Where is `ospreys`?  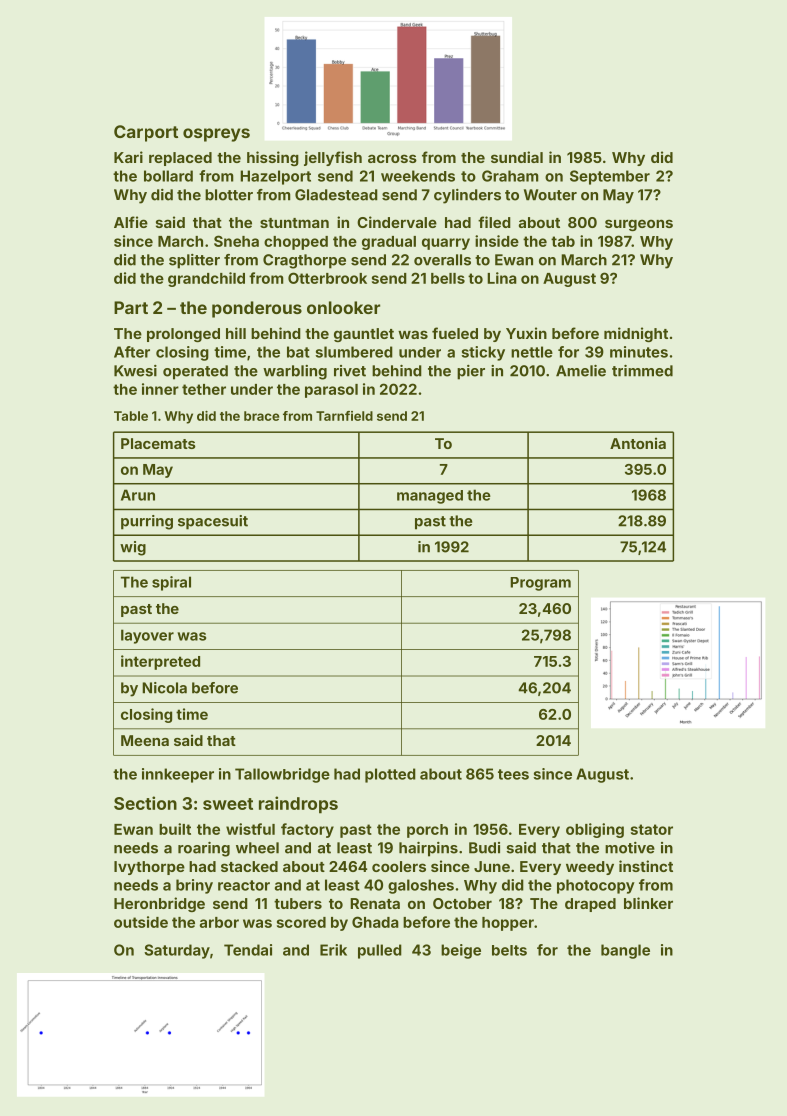
ospreys is located at coordinates (216, 135).
